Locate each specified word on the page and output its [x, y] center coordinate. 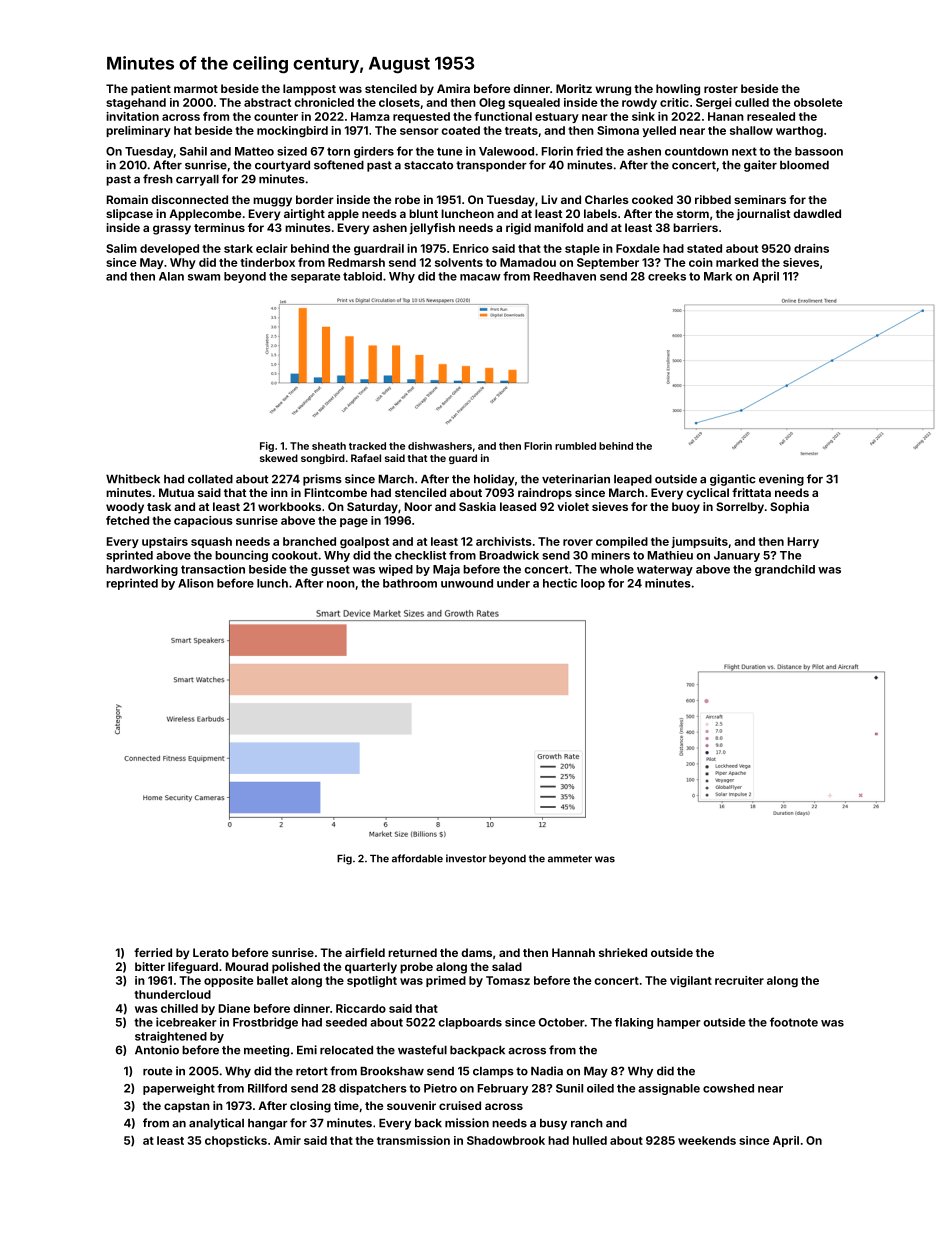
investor [466, 858]
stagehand [136, 103]
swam [204, 277]
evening [781, 480]
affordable [417, 858]
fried [589, 151]
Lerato [211, 952]
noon [341, 584]
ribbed [713, 199]
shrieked [623, 952]
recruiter [739, 980]
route [157, 1071]
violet [573, 506]
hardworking [142, 570]
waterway [665, 570]
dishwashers [440, 446]
